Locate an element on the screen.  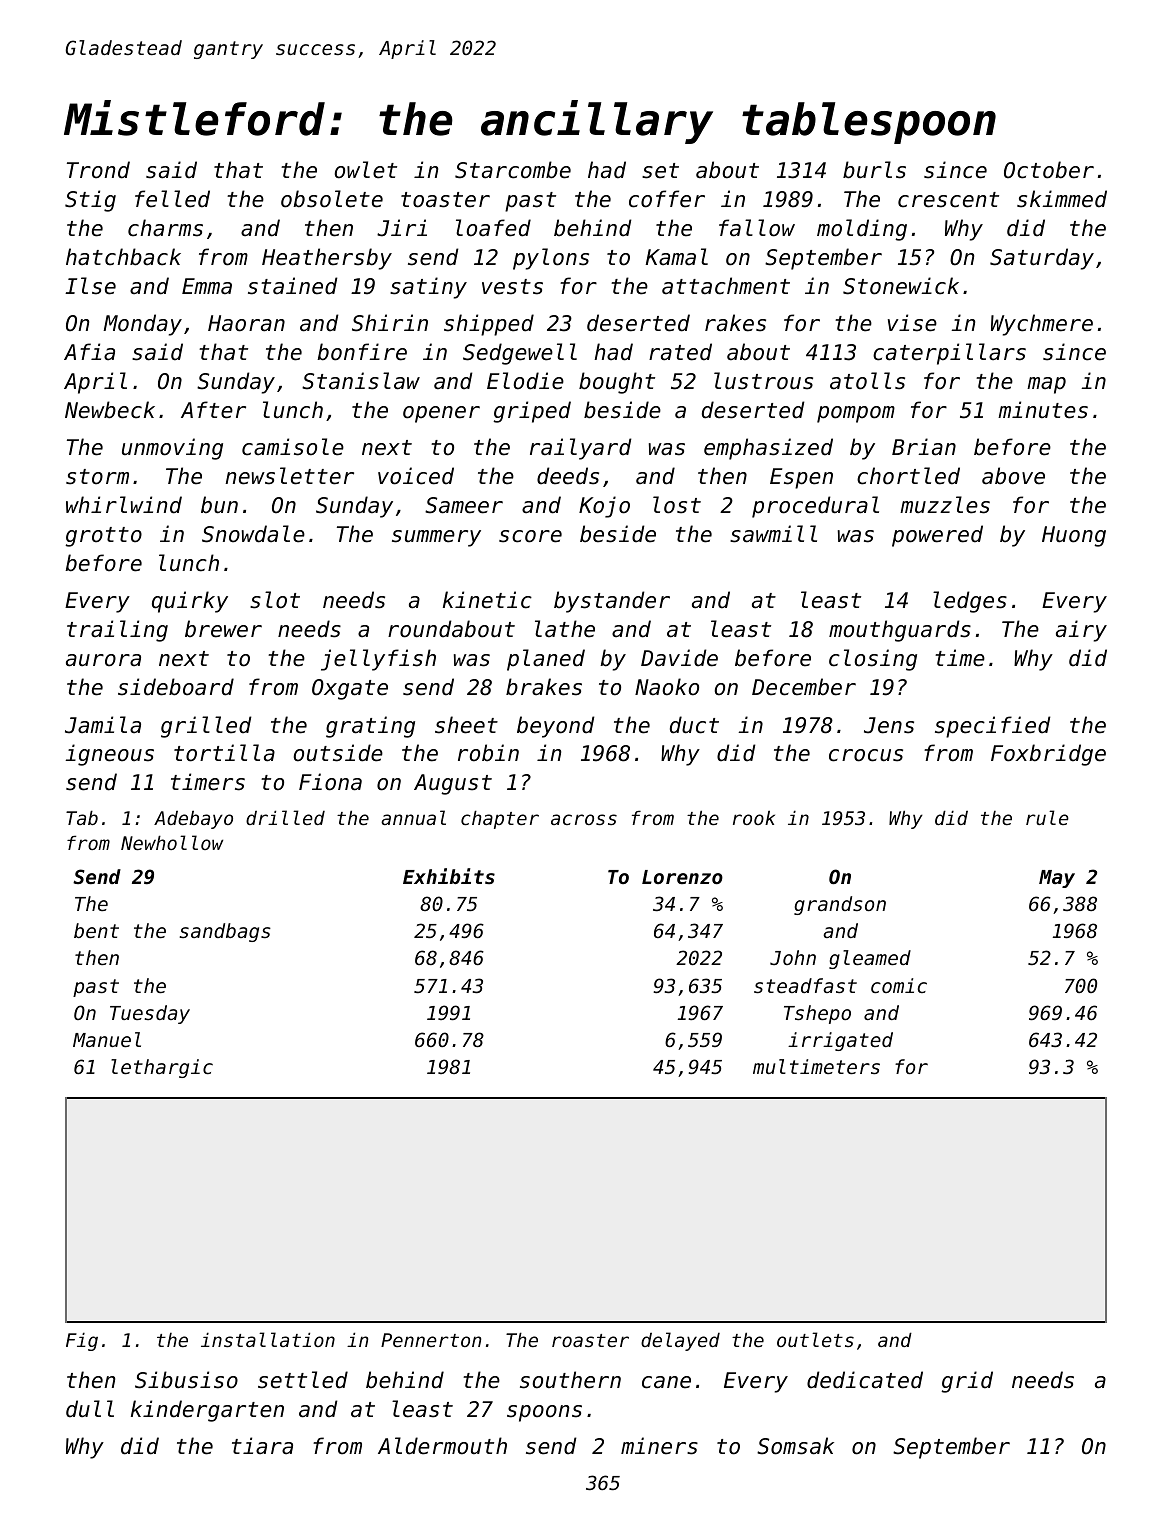
Jens is located at coordinates (889, 725).
